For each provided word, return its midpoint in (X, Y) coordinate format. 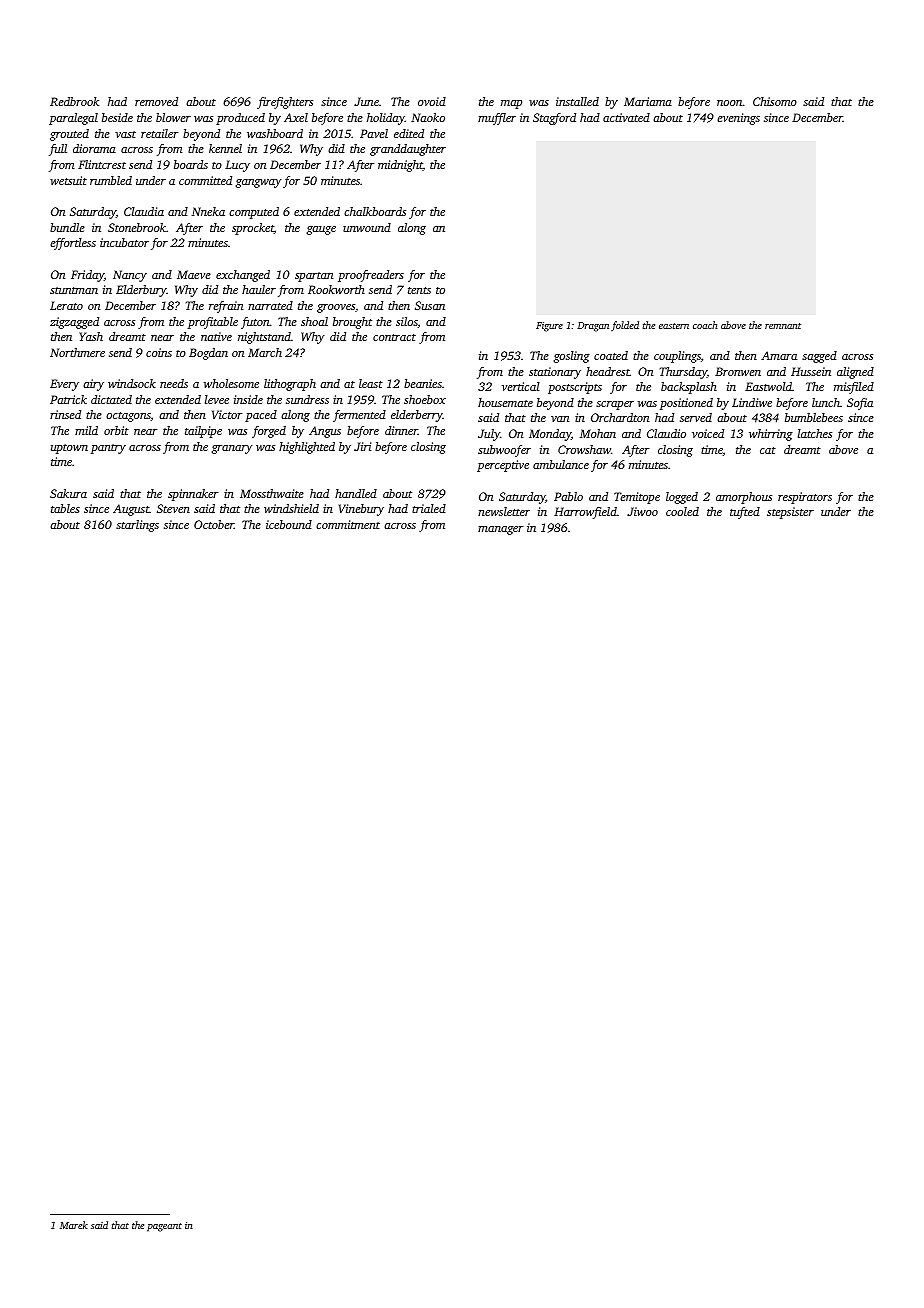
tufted (745, 513)
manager (500, 530)
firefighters (285, 103)
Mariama (648, 101)
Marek (74, 1225)
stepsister (790, 513)
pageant (164, 1227)
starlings (137, 526)
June (366, 101)
